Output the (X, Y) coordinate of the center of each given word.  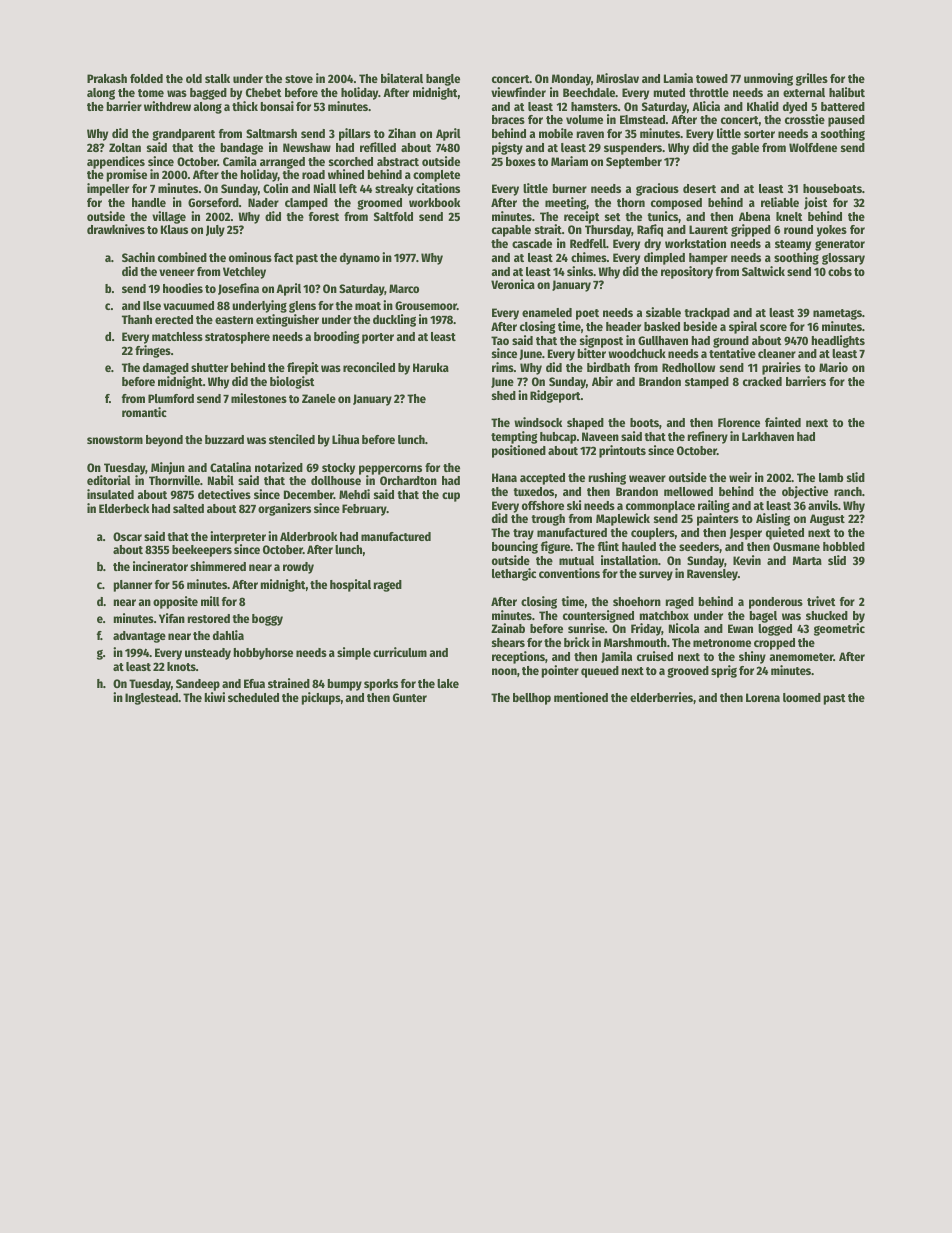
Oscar (127, 536)
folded (146, 78)
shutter (209, 367)
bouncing (515, 547)
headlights (838, 341)
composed (676, 204)
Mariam (569, 161)
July (215, 231)
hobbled (844, 546)
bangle (443, 80)
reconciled (369, 367)
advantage (139, 637)
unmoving (768, 79)
